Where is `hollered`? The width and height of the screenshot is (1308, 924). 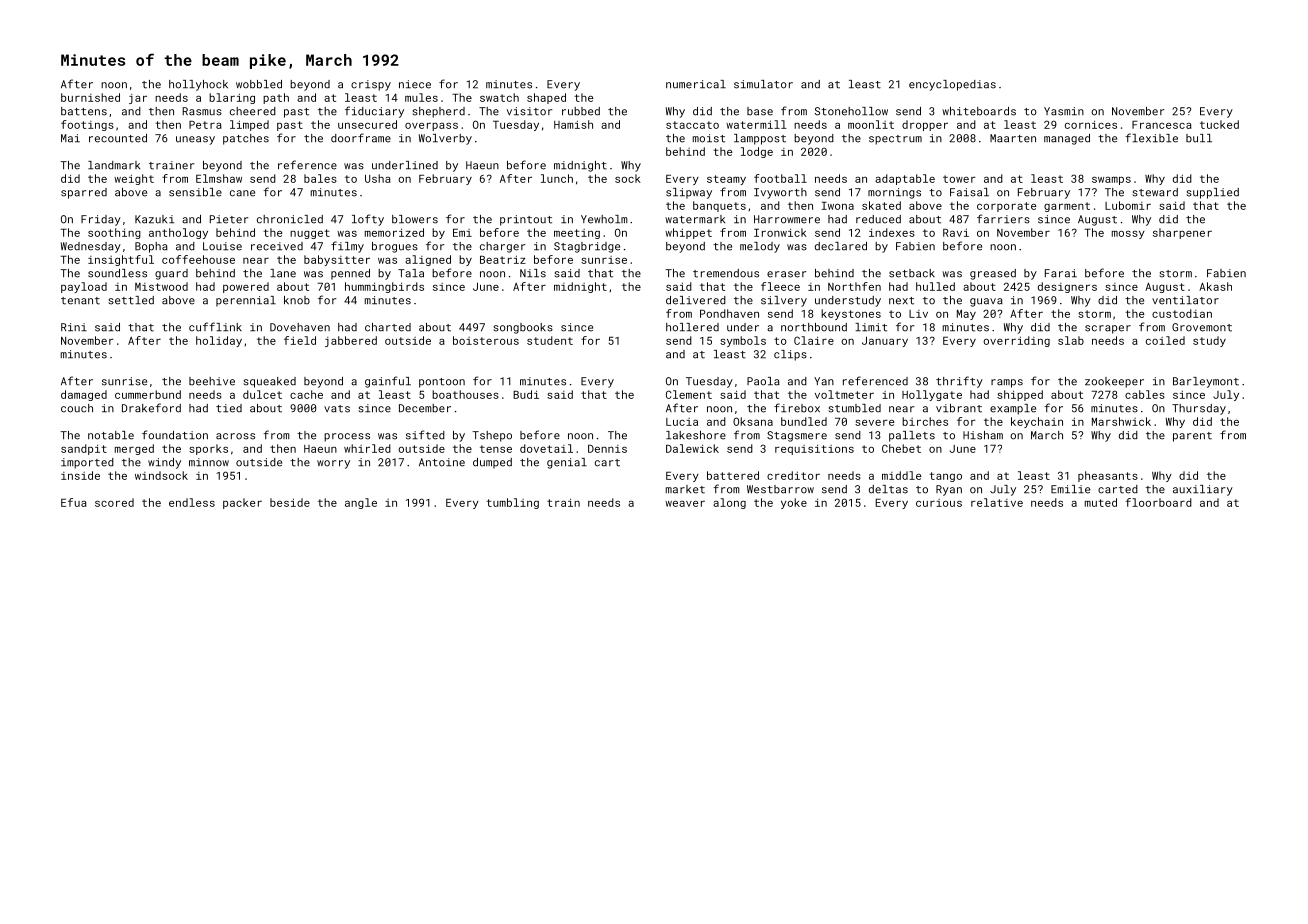 hollered is located at coordinates (692, 327).
